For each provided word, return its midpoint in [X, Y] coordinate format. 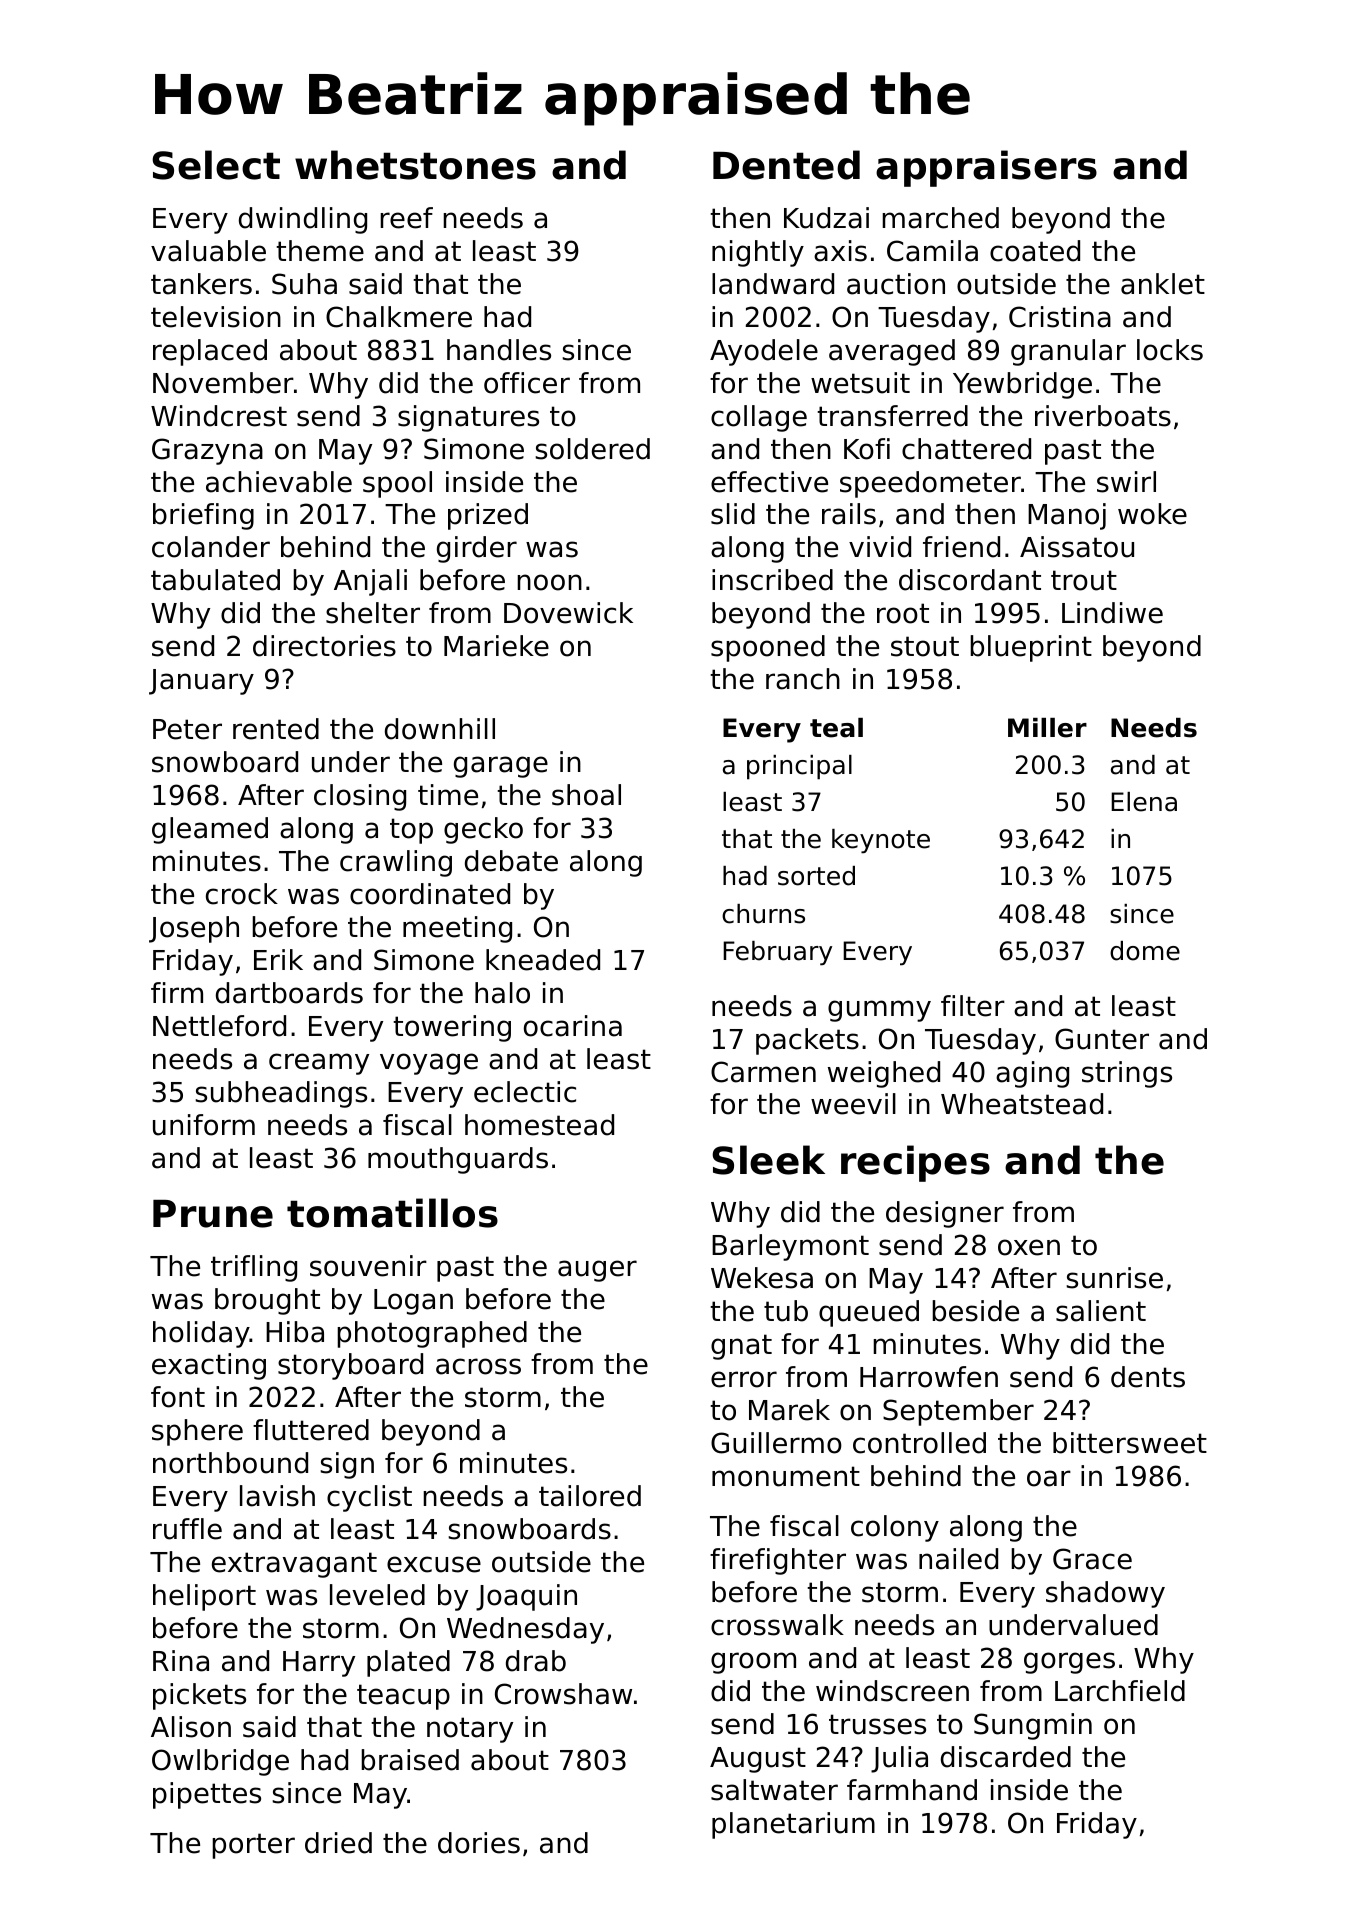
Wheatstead [1022, 1104]
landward [773, 284]
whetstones [415, 165]
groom [753, 1663]
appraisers [986, 168]
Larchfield [1120, 1691]
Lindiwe [1112, 613]
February [777, 953]
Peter [187, 729]
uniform [204, 1125]
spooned [768, 648]
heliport [204, 1597]
